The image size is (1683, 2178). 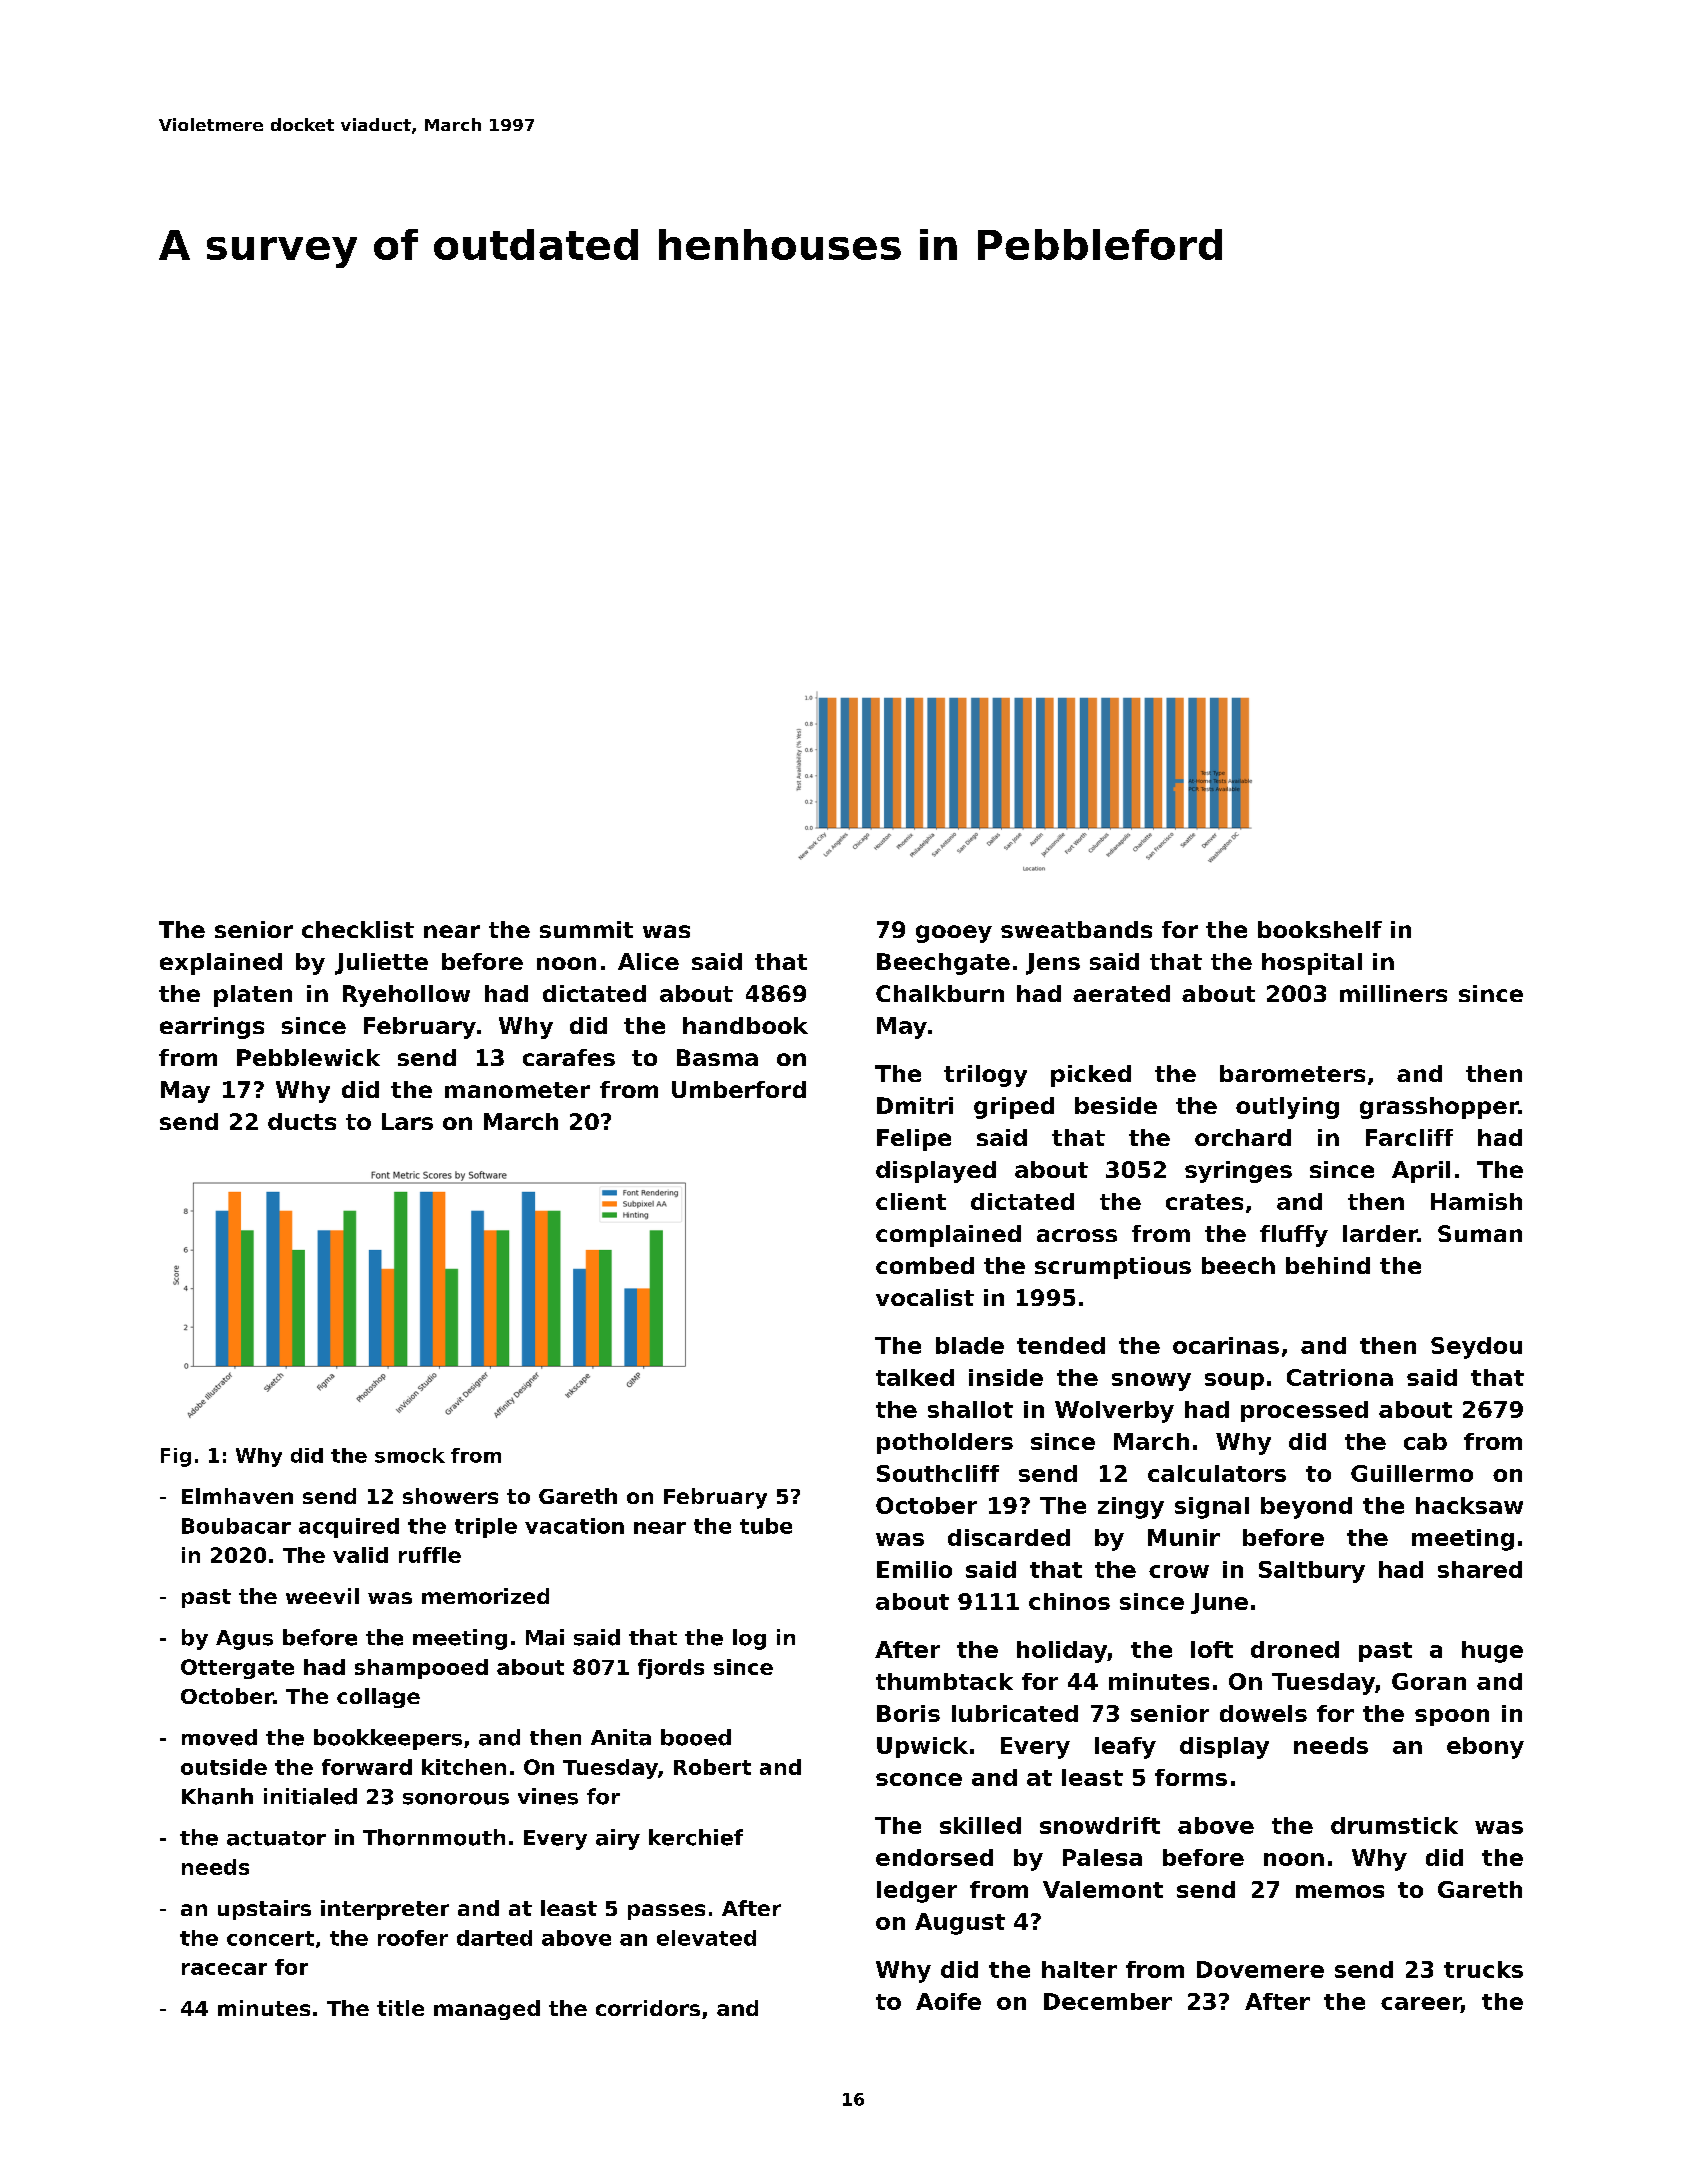 I want to click on checklist, so click(x=358, y=929).
